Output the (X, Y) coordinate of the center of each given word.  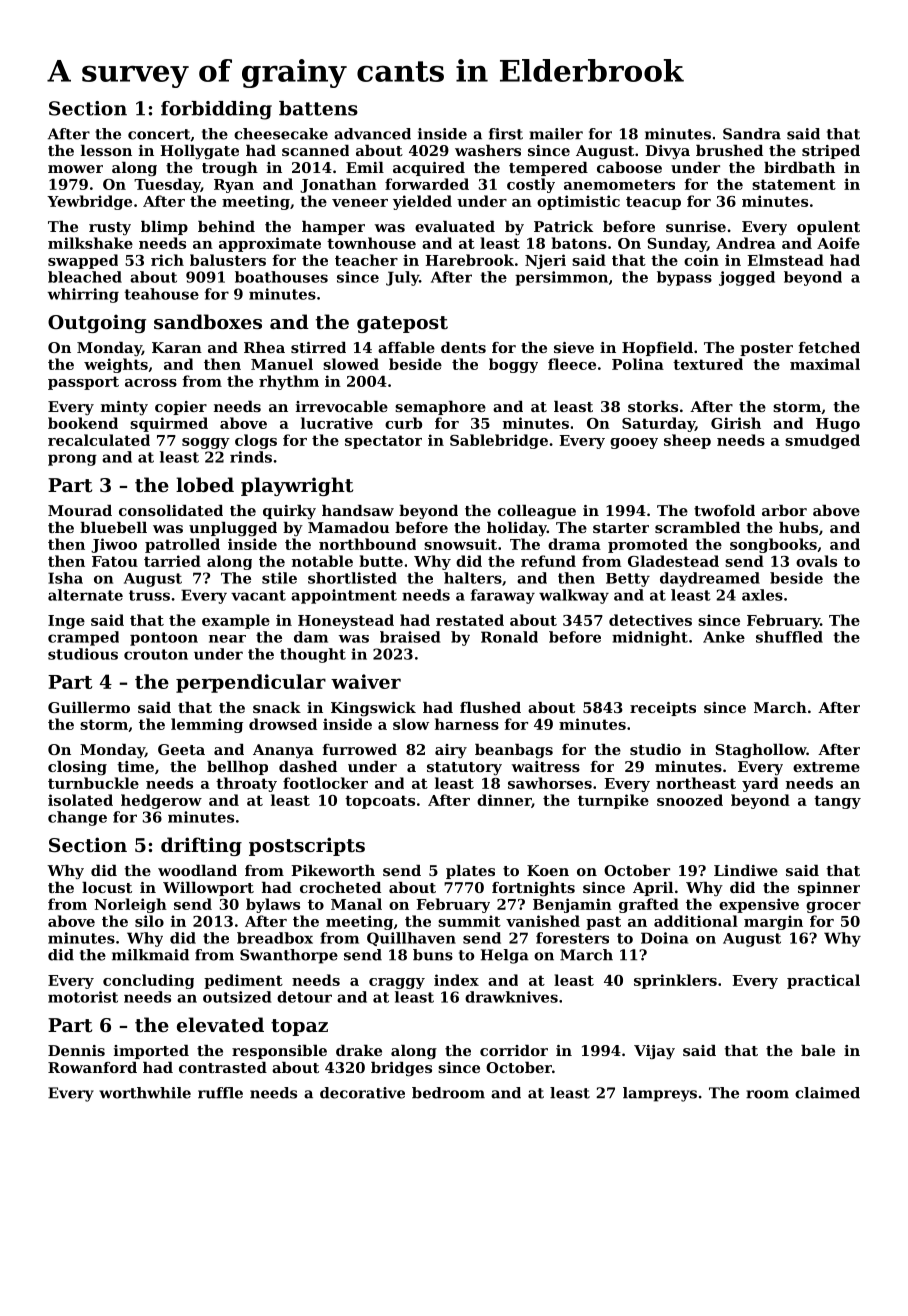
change (77, 818)
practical (823, 981)
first (506, 134)
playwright (297, 486)
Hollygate (199, 152)
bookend (83, 423)
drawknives (511, 997)
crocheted (340, 887)
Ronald (509, 637)
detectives (650, 620)
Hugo (838, 425)
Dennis (76, 1050)
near (227, 639)
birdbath (799, 167)
